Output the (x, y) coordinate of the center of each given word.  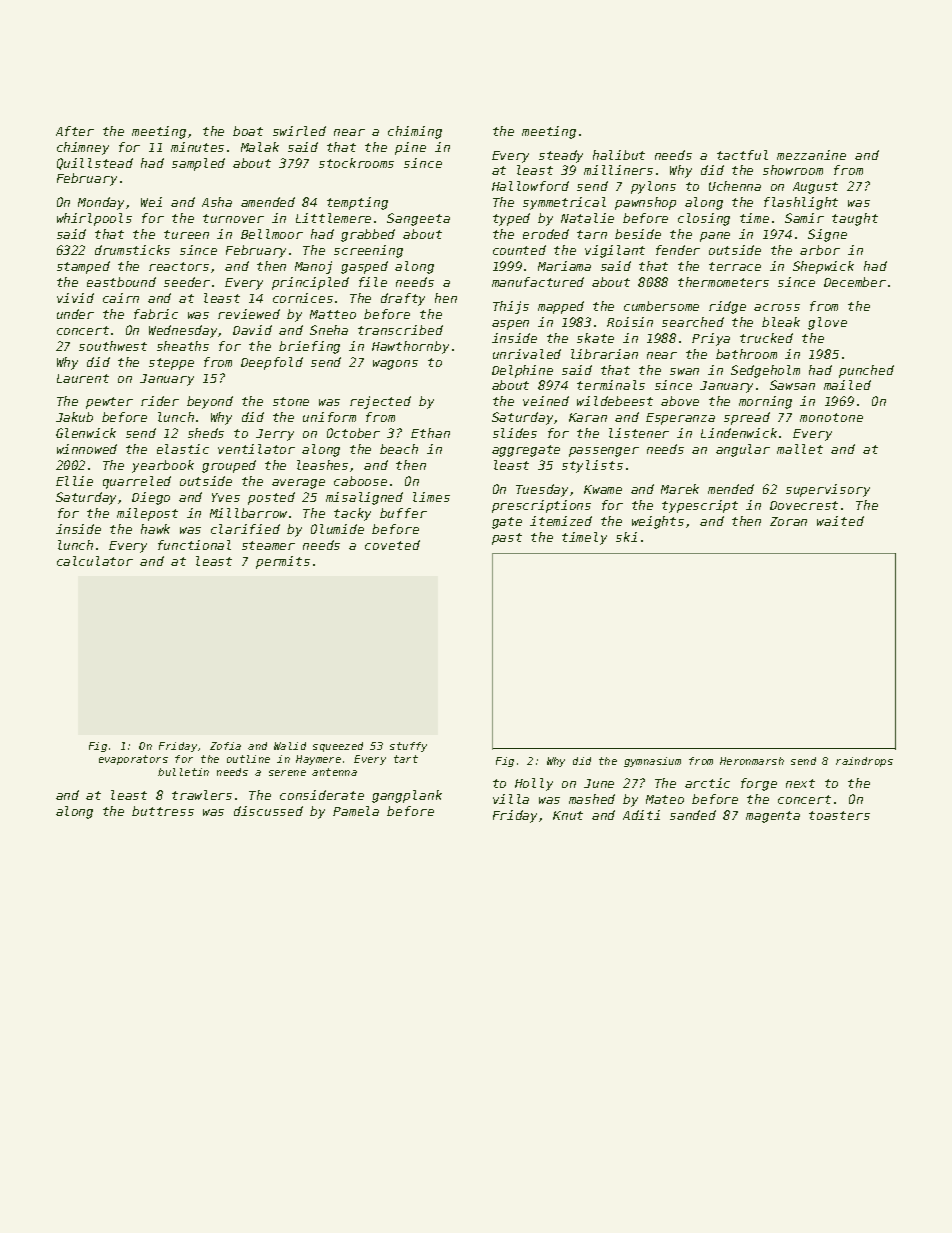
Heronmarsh (752, 761)
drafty (403, 299)
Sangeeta (418, 219)
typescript (700, 506)
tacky (352, 514)
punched (866, 371)
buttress (163, 811)
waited (840, 521)
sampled (198, 164)
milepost (147, 514)
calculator (95, 561)
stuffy (408, 747)
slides (515, 433)
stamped (83, 267)
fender (678, 250)
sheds (206, 433)
